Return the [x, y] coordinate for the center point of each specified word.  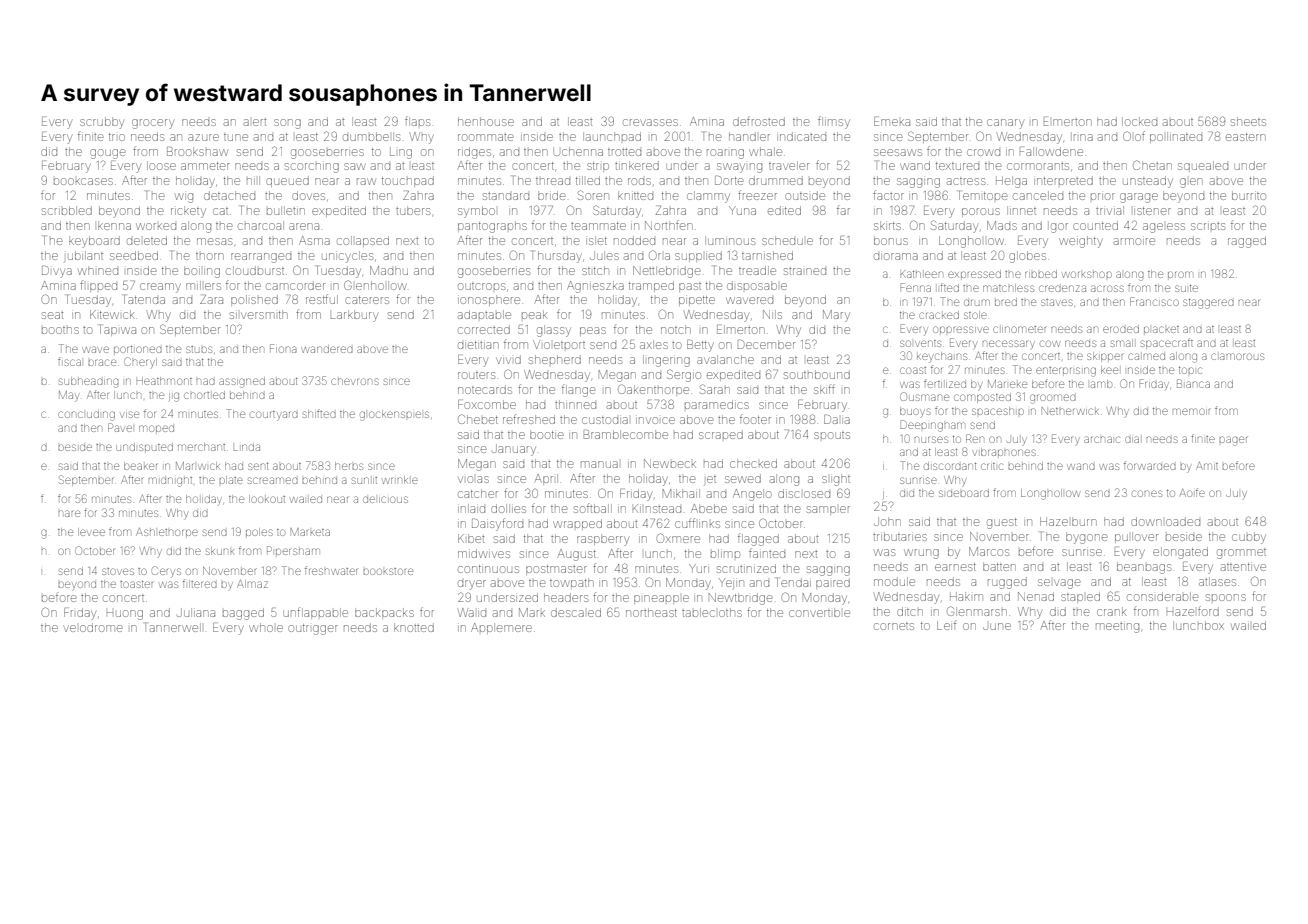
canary [1005, 124]
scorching [312, 168]
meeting [1117, 628]
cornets [894, 626]
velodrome [92, 627]
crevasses [650, 122]
